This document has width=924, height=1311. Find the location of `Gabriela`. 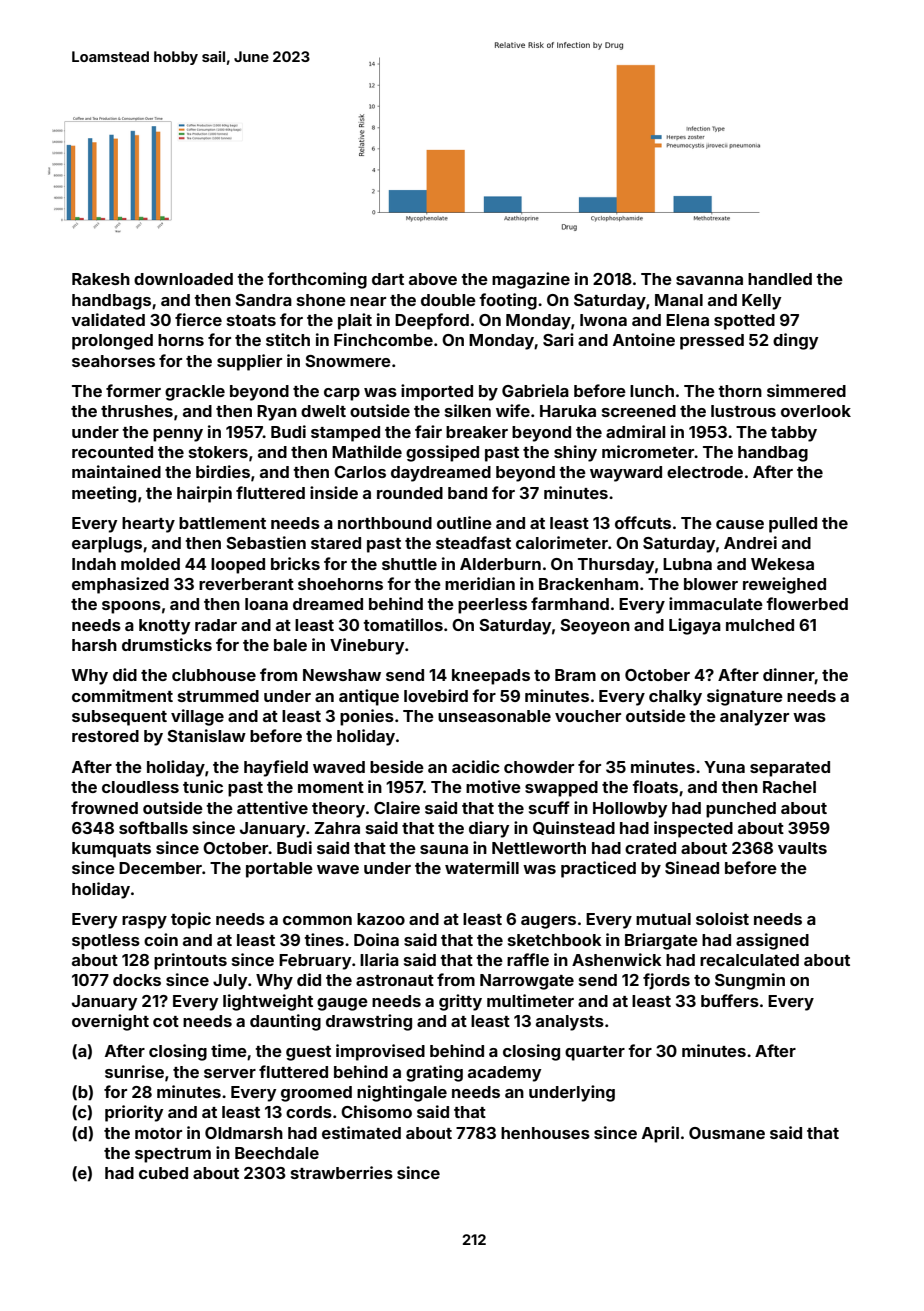

Gabriela is located at coordinates (535, 390).
